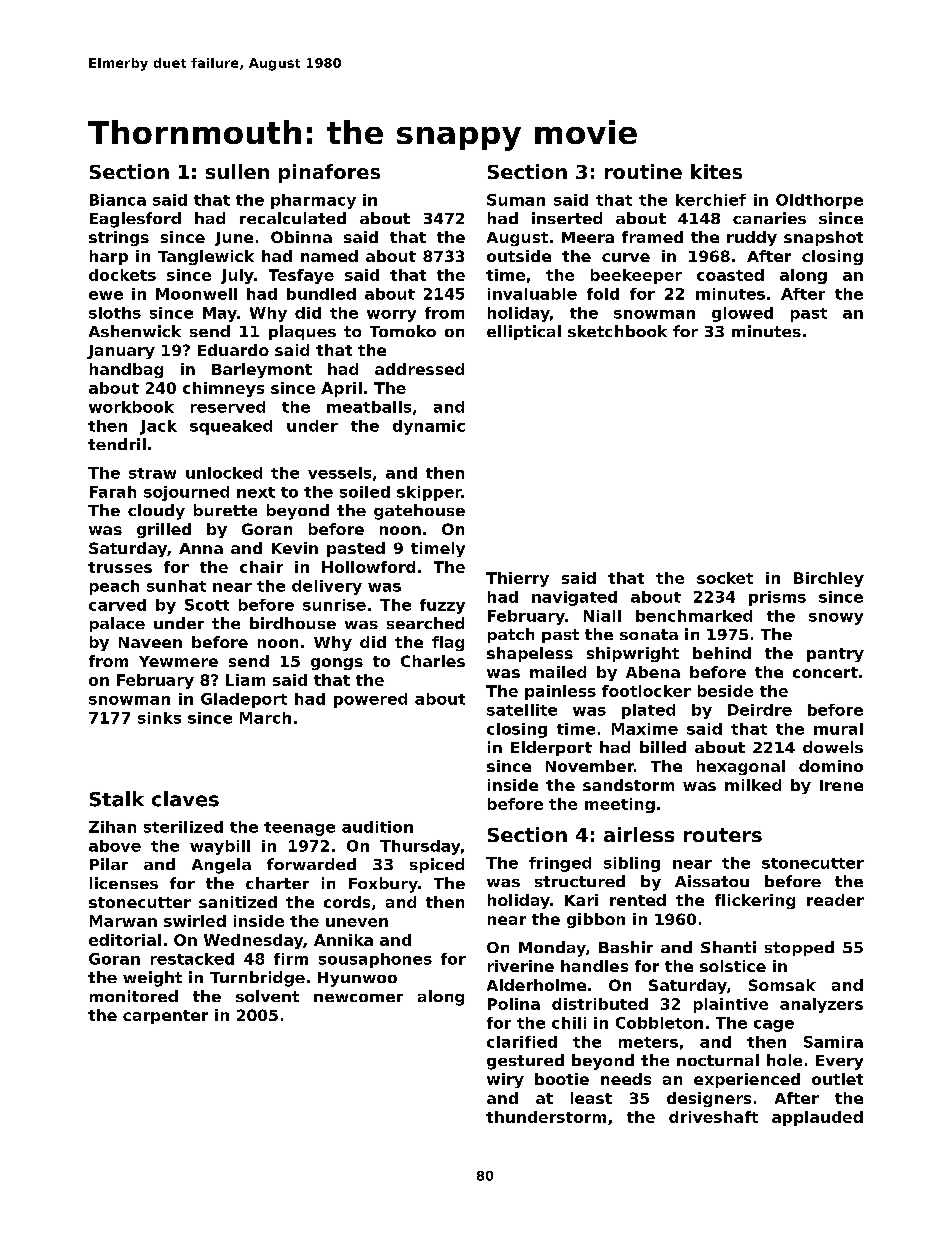 This screenshot has width=952, height=1233. Describe the element at coordinates (159, 718) in the screenshot. I see `sinks` at that location.
